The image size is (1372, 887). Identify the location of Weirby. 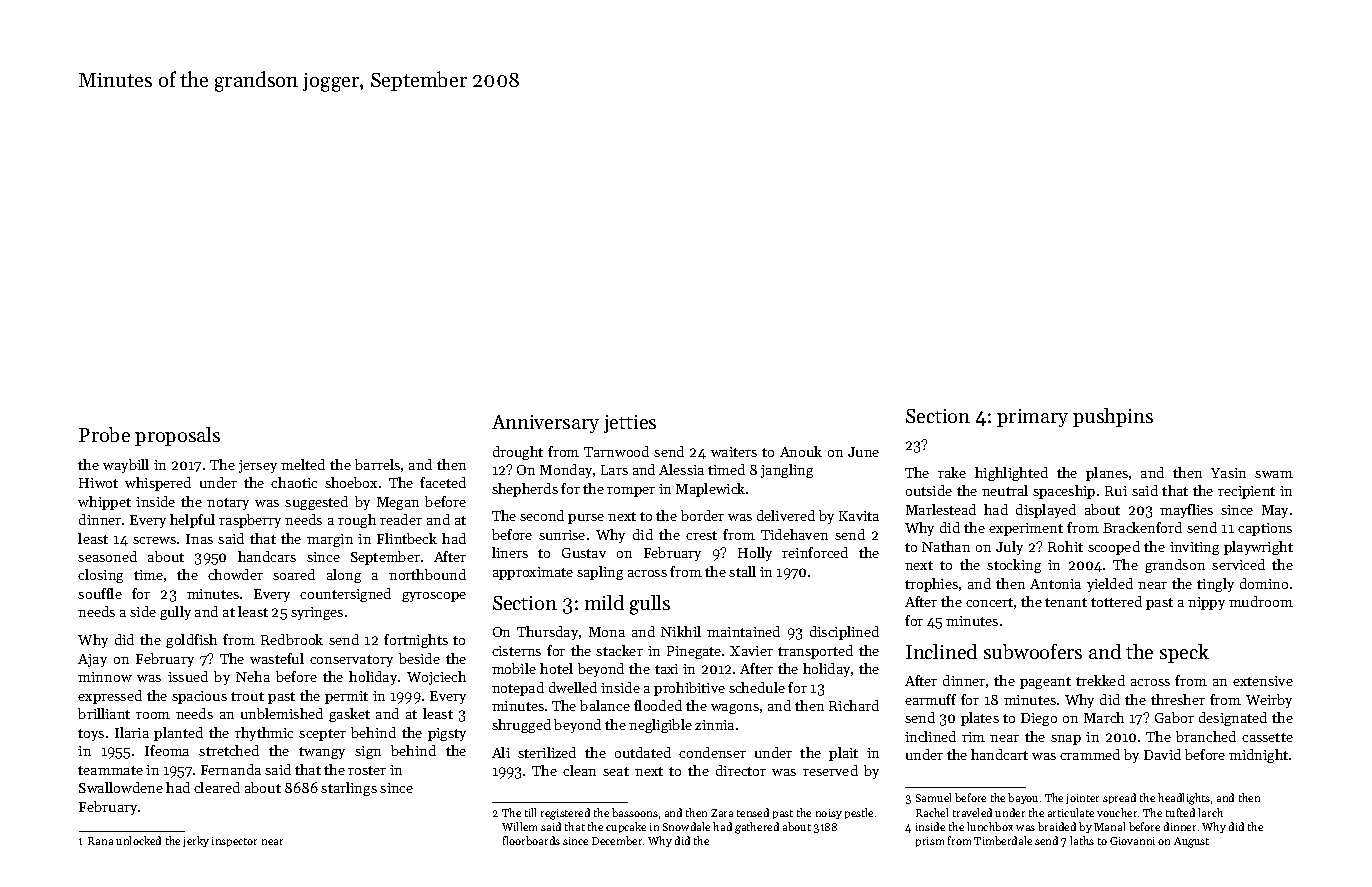
(1269, 701).
